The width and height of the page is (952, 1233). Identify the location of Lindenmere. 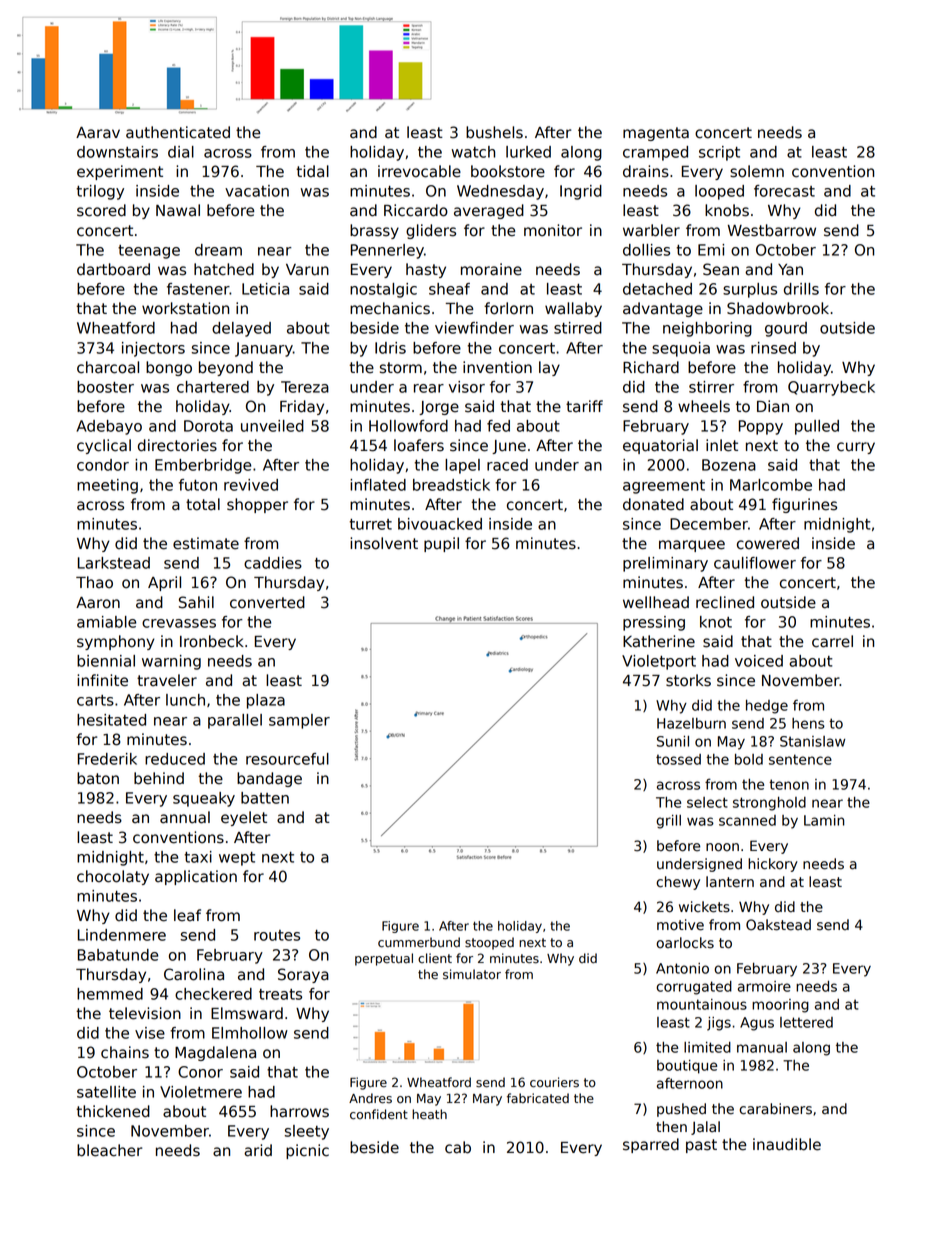
(122, 935).
